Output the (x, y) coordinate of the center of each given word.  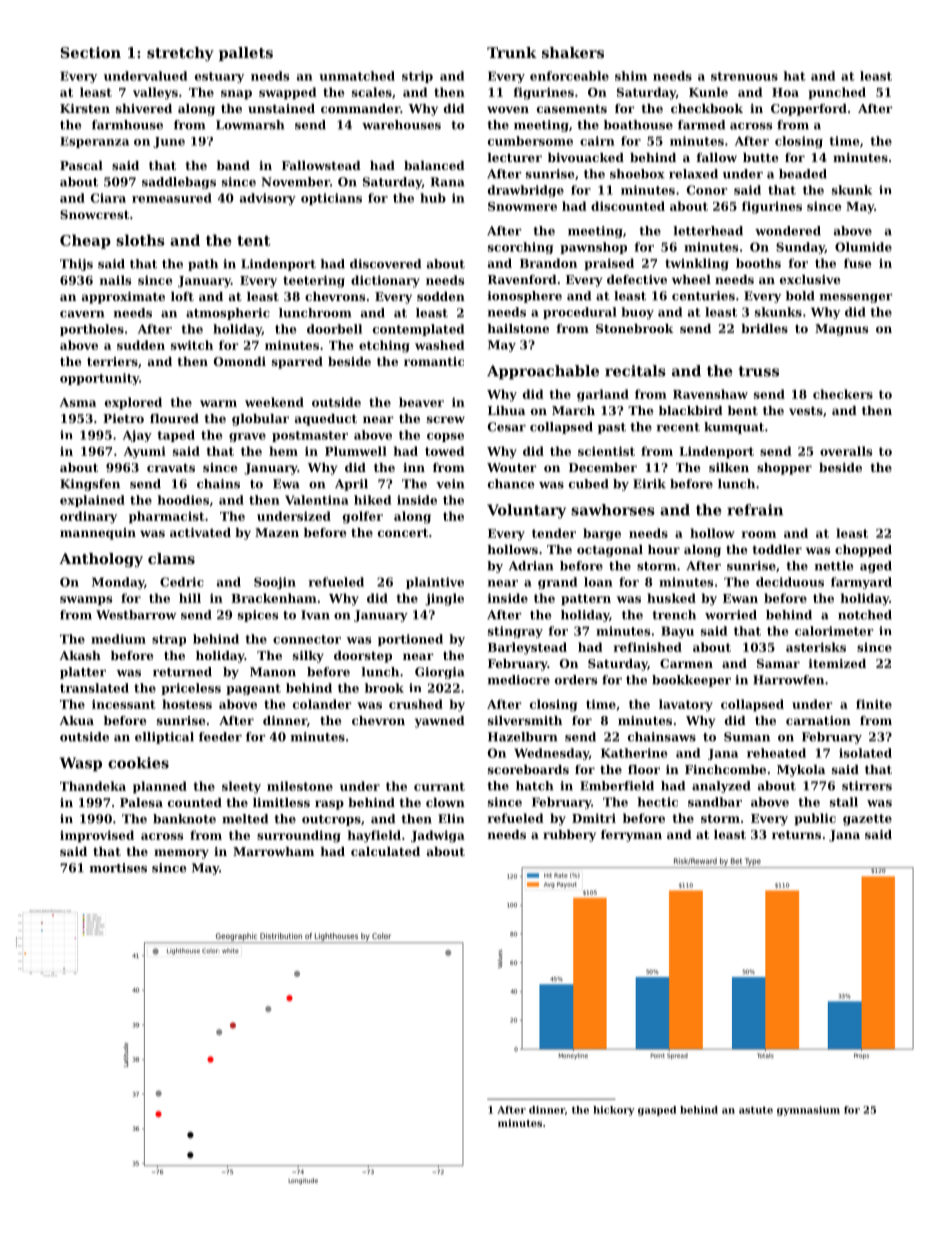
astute (756, 1110)
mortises (118, 868)
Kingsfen (90, 485)
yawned (440, 722)
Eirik (649, 484)
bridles (764, 328)
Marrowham (273, 851)
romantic (434, 361)
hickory (614, 1111)
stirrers (867, 786)
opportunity (99, 379)
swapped (288, 93)
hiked (372, 500)
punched (837, 93)
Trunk (512, 52)
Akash (80, 655)
